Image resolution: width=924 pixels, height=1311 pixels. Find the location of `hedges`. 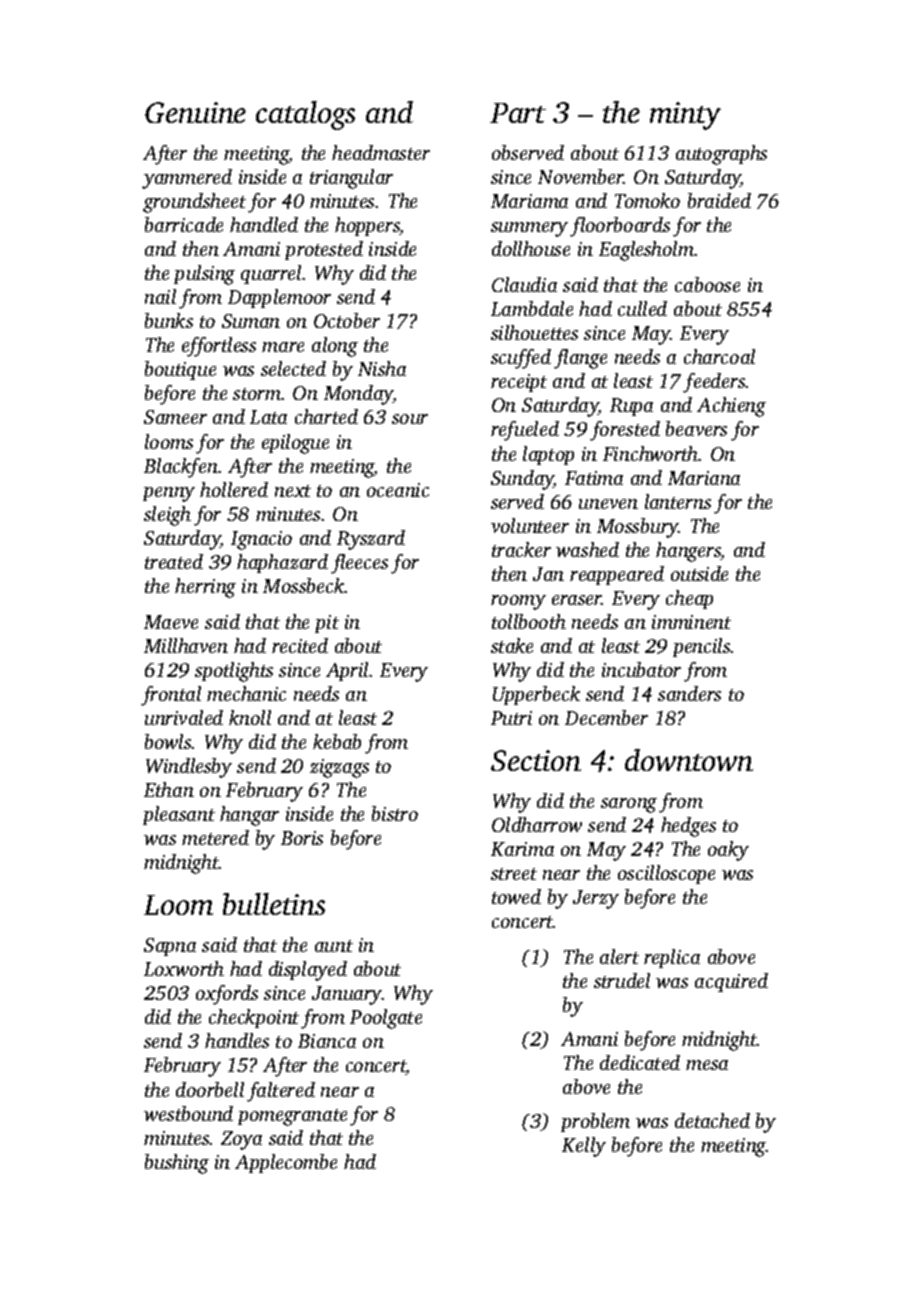

hedges is located at coordinates (688, 827).
